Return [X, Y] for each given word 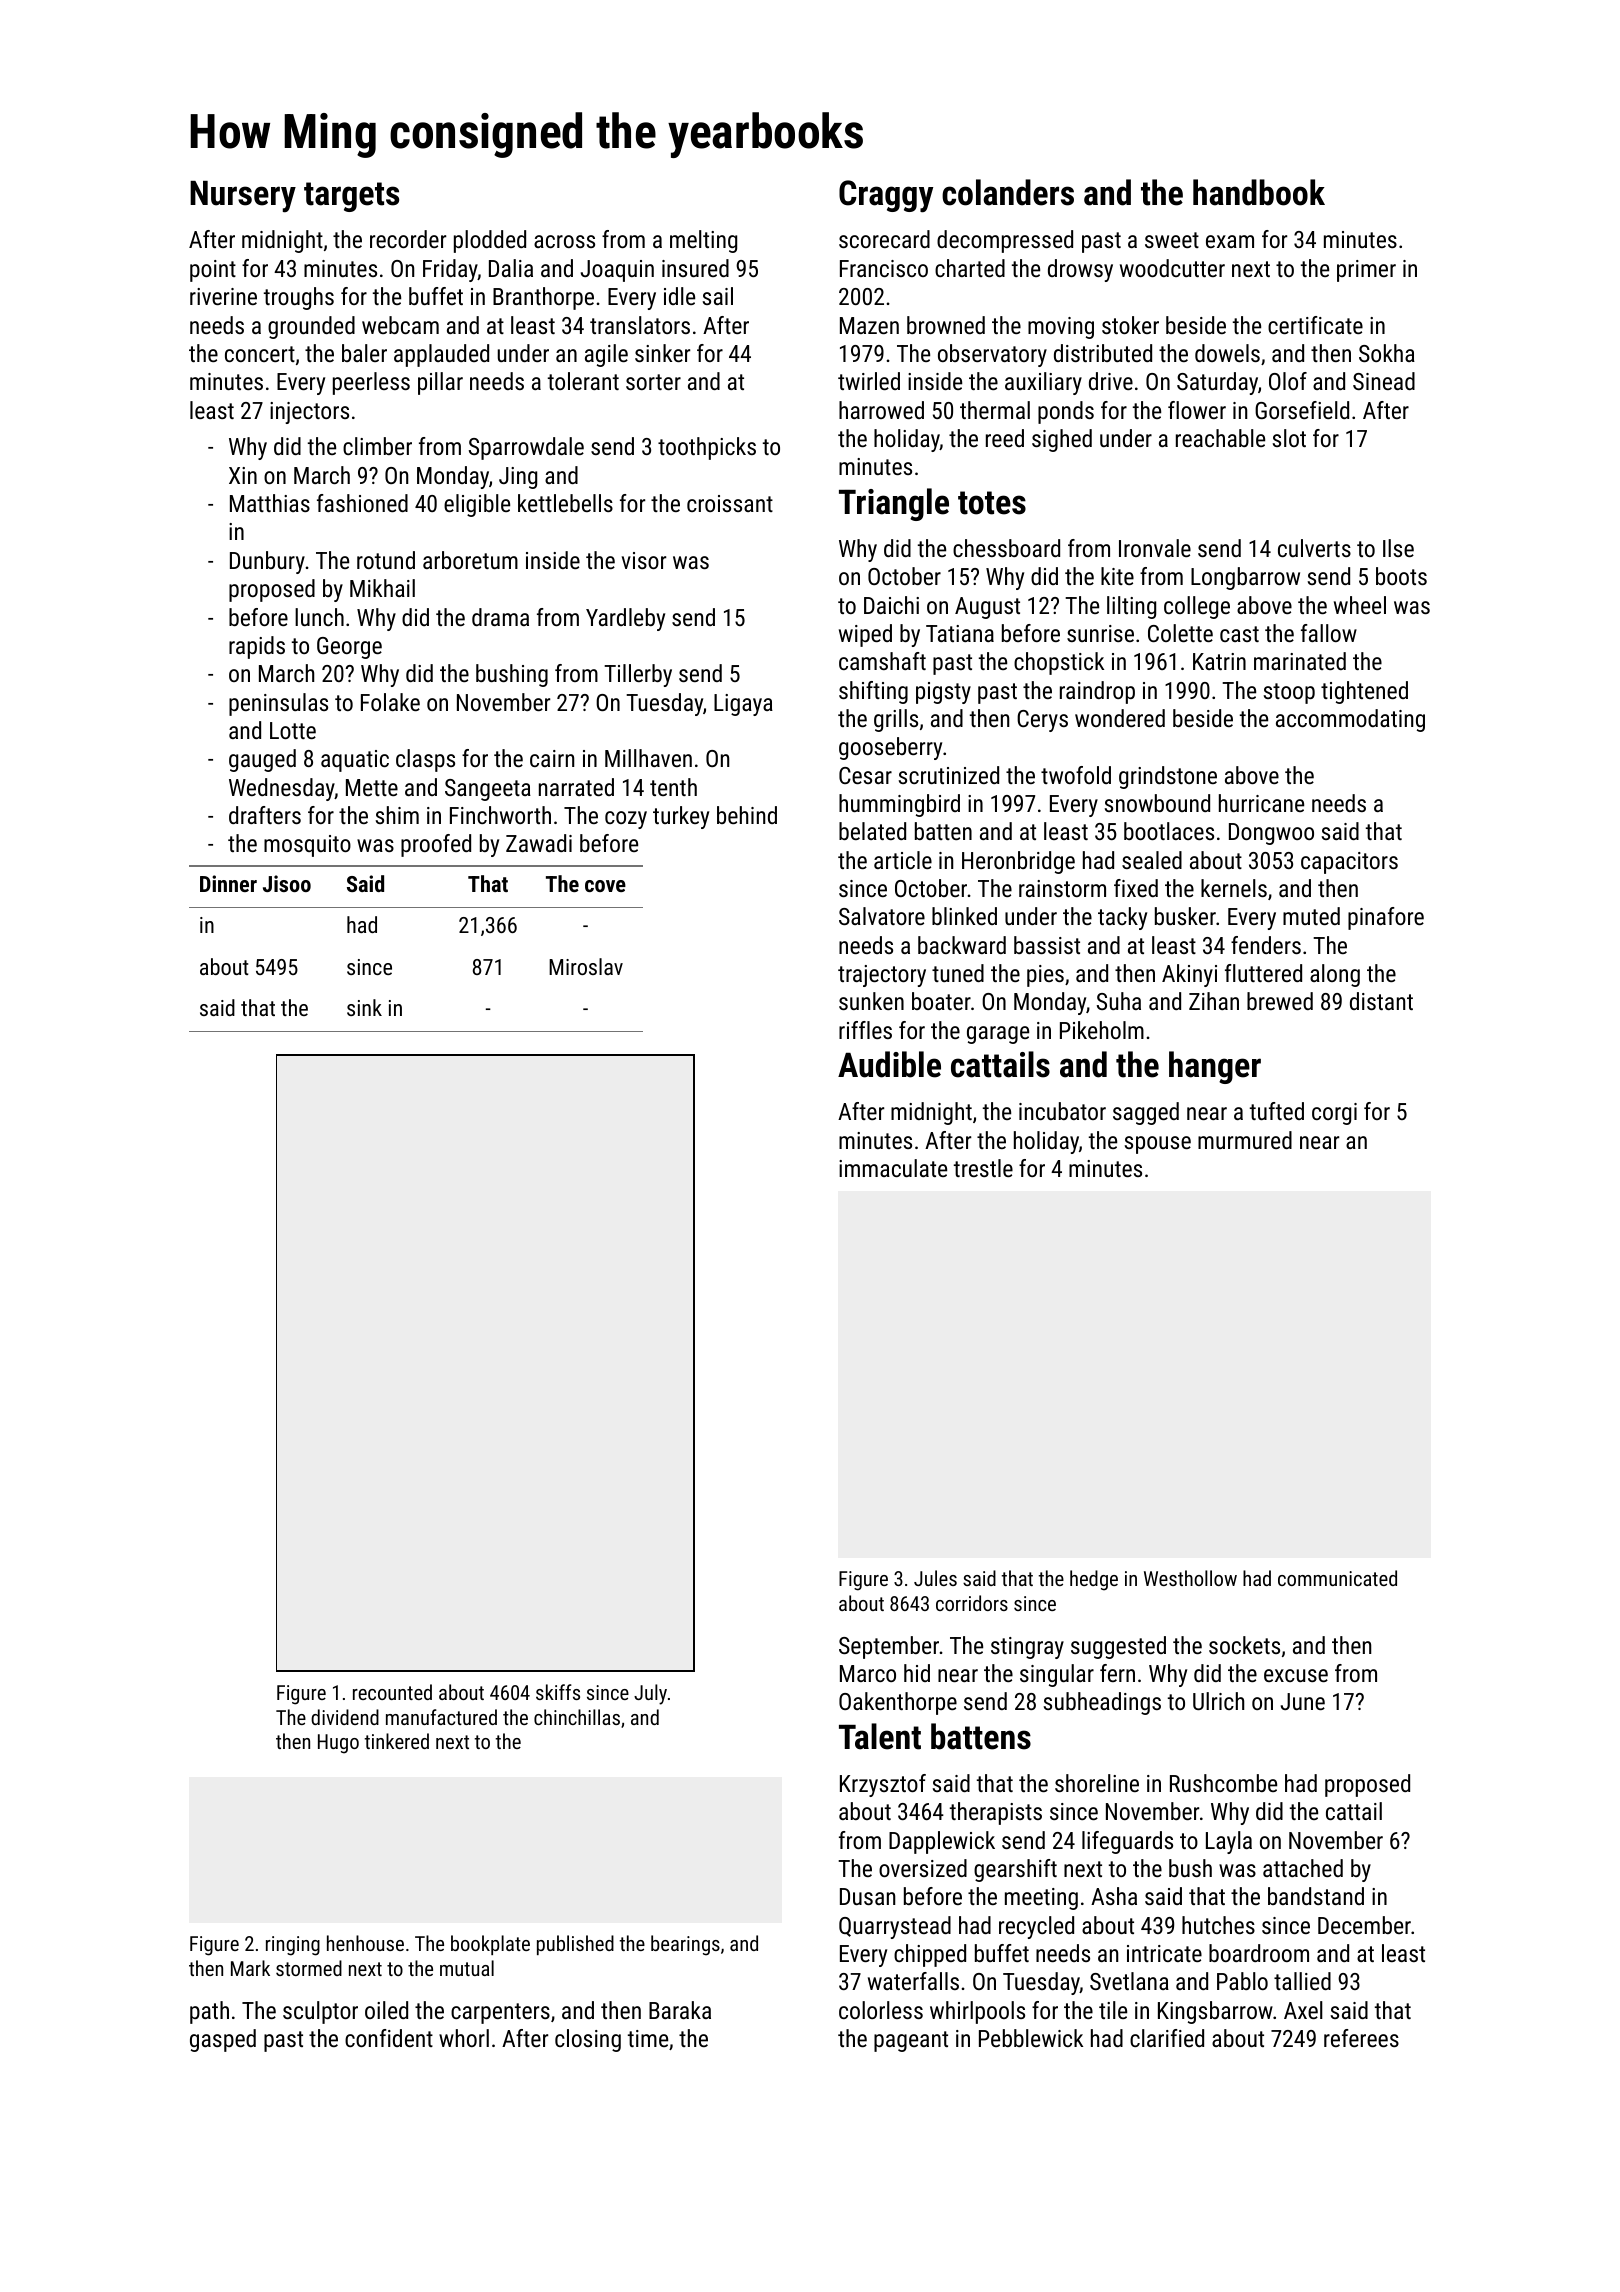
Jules [935, 1578]
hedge [1094, 1580]
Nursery [243, 197]
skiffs [558, 1692]
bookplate [490, 1945]
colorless [881, 2010]
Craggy [886, 196]
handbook [1259, 192]
